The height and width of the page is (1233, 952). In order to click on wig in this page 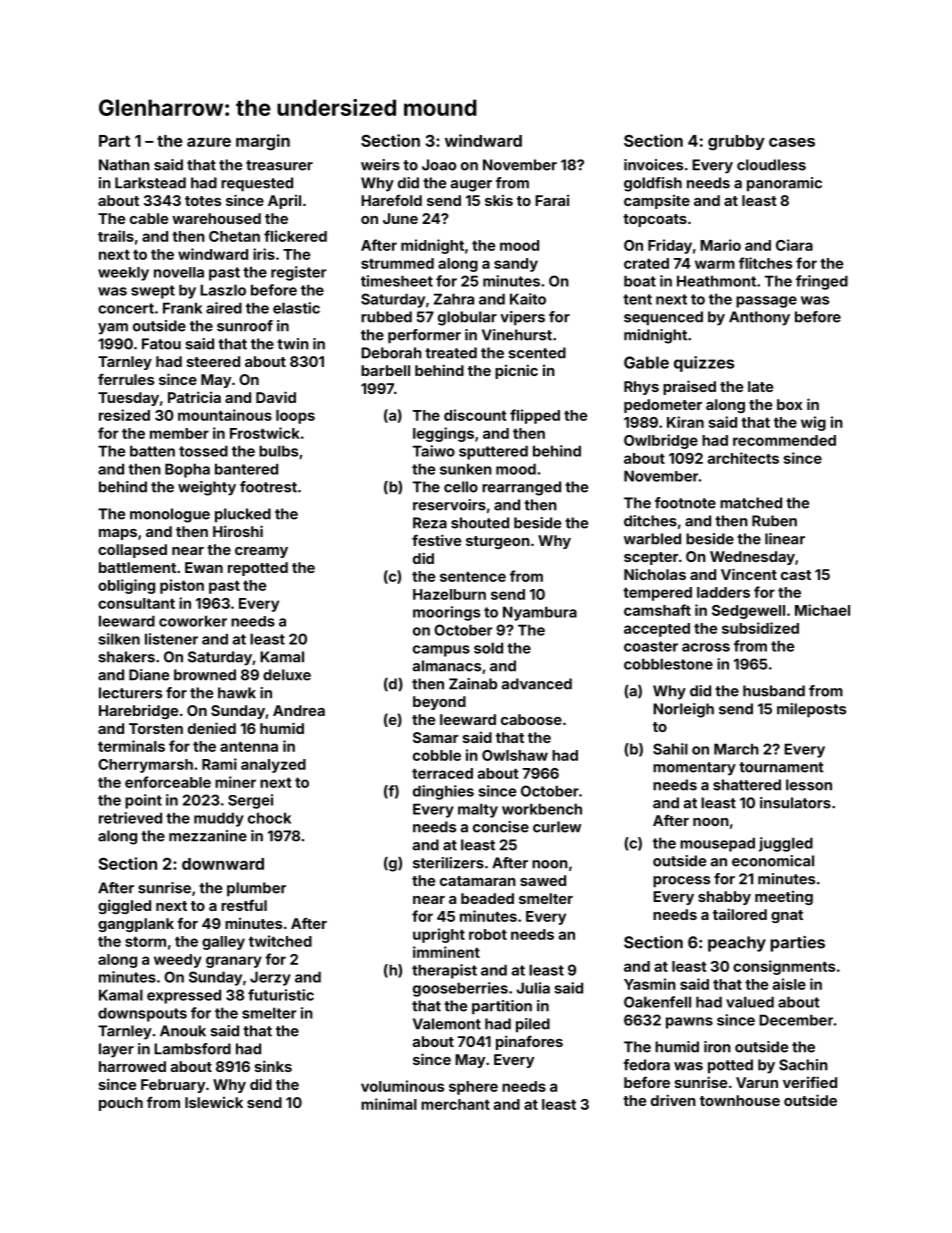, I will do `click(813, 423)`.
